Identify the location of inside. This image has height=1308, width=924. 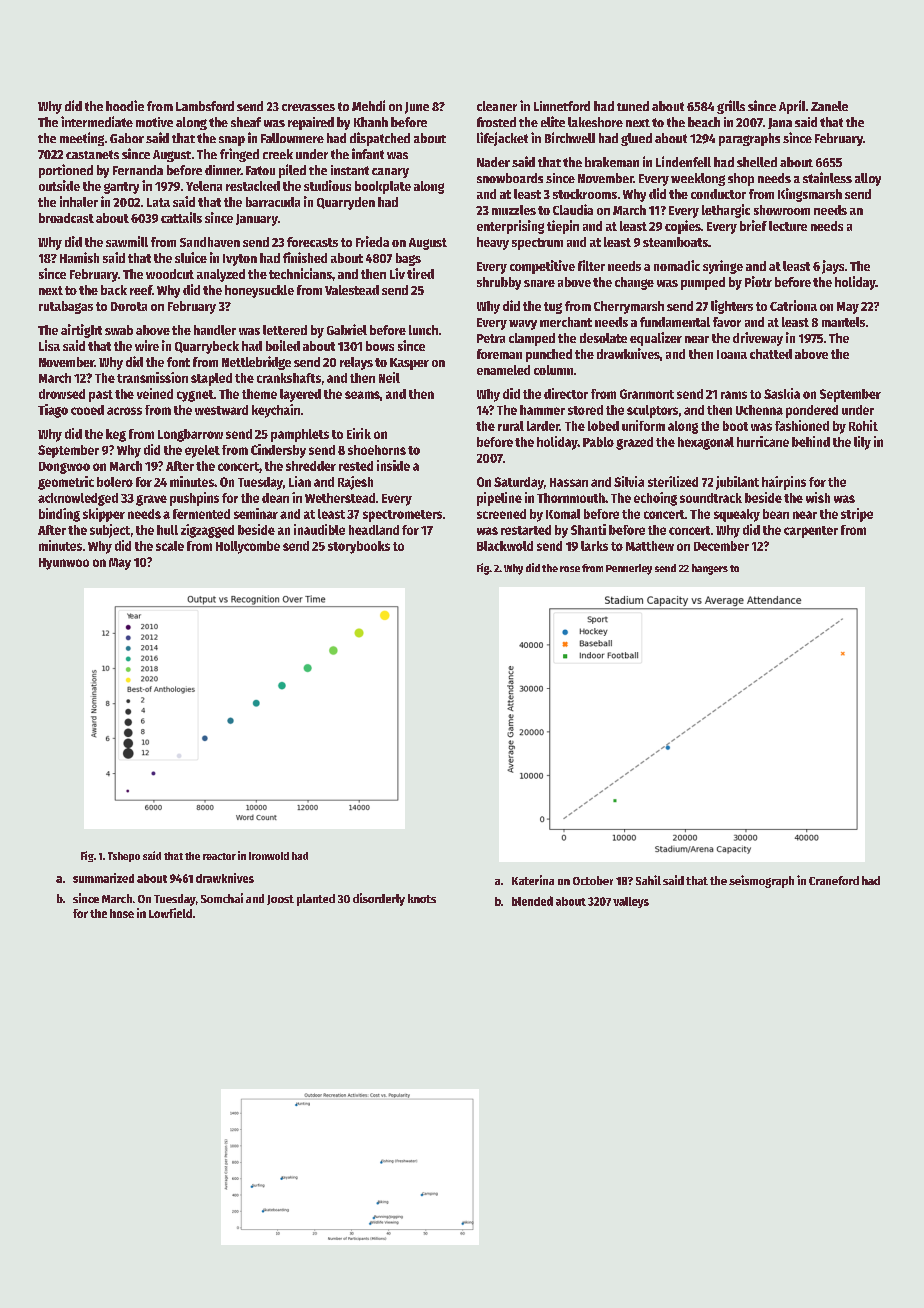
(393, 465).
